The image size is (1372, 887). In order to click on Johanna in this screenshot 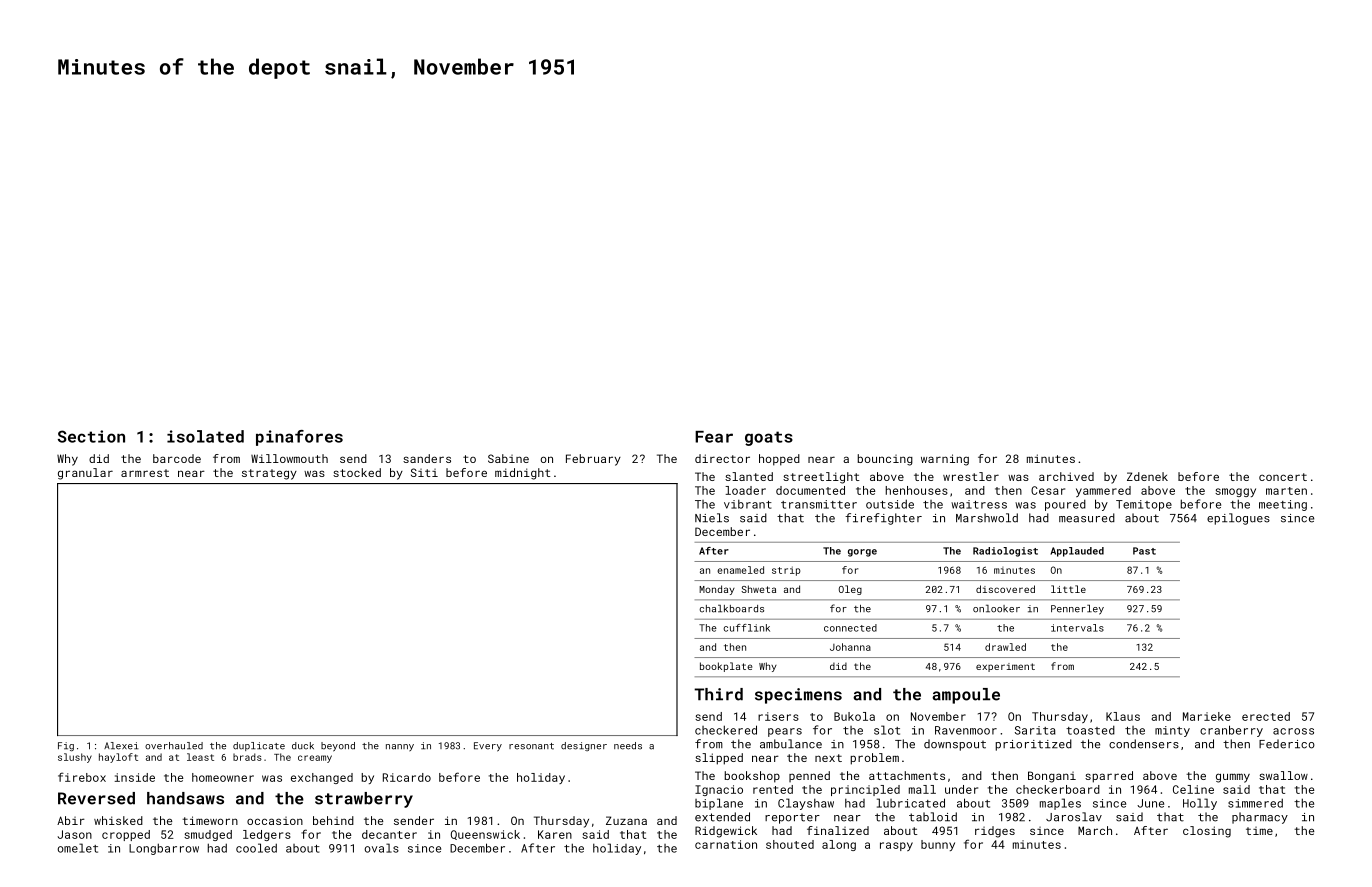, I will do `click(850, 647)`.
